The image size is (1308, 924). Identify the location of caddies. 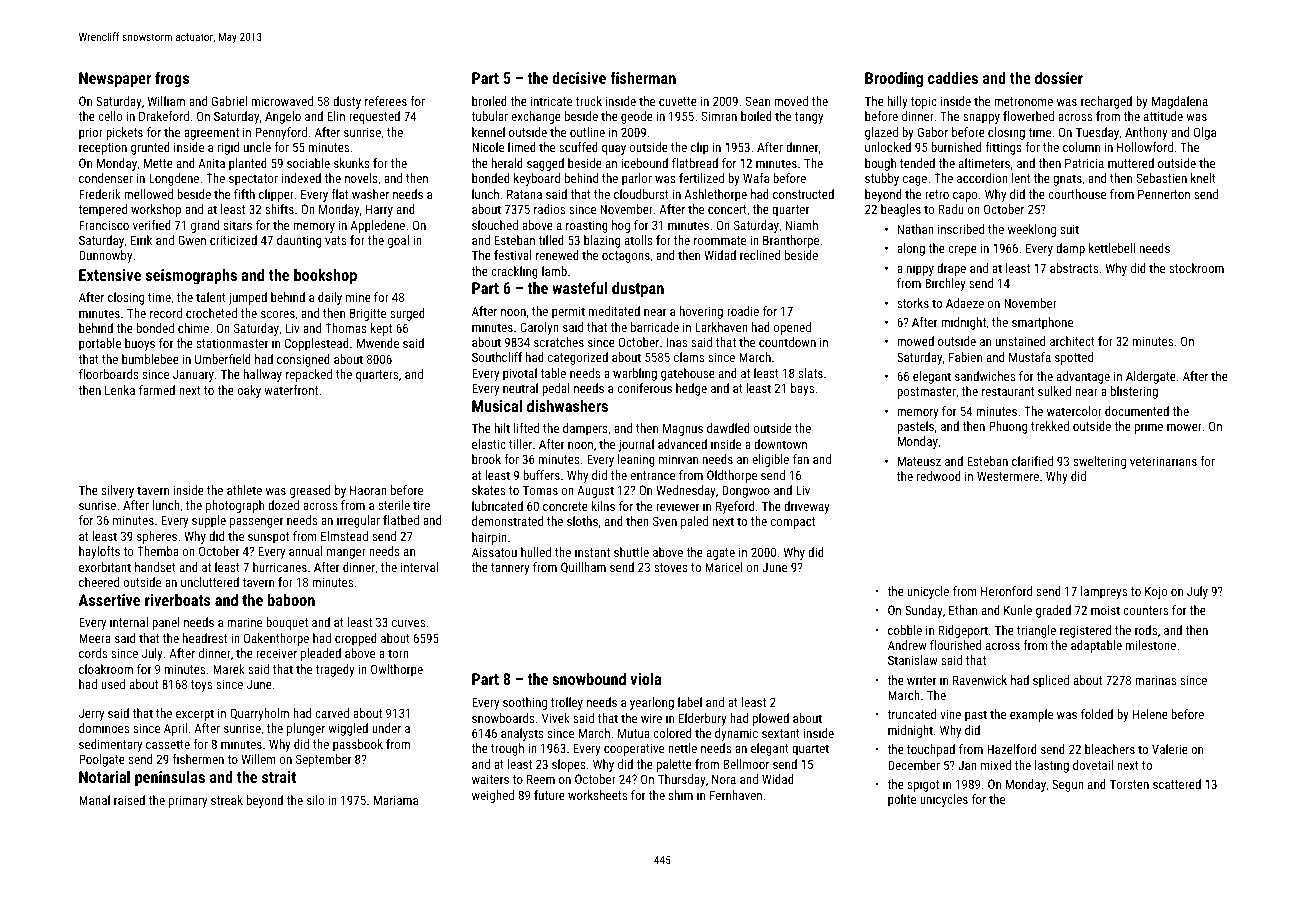
(953, 77).
